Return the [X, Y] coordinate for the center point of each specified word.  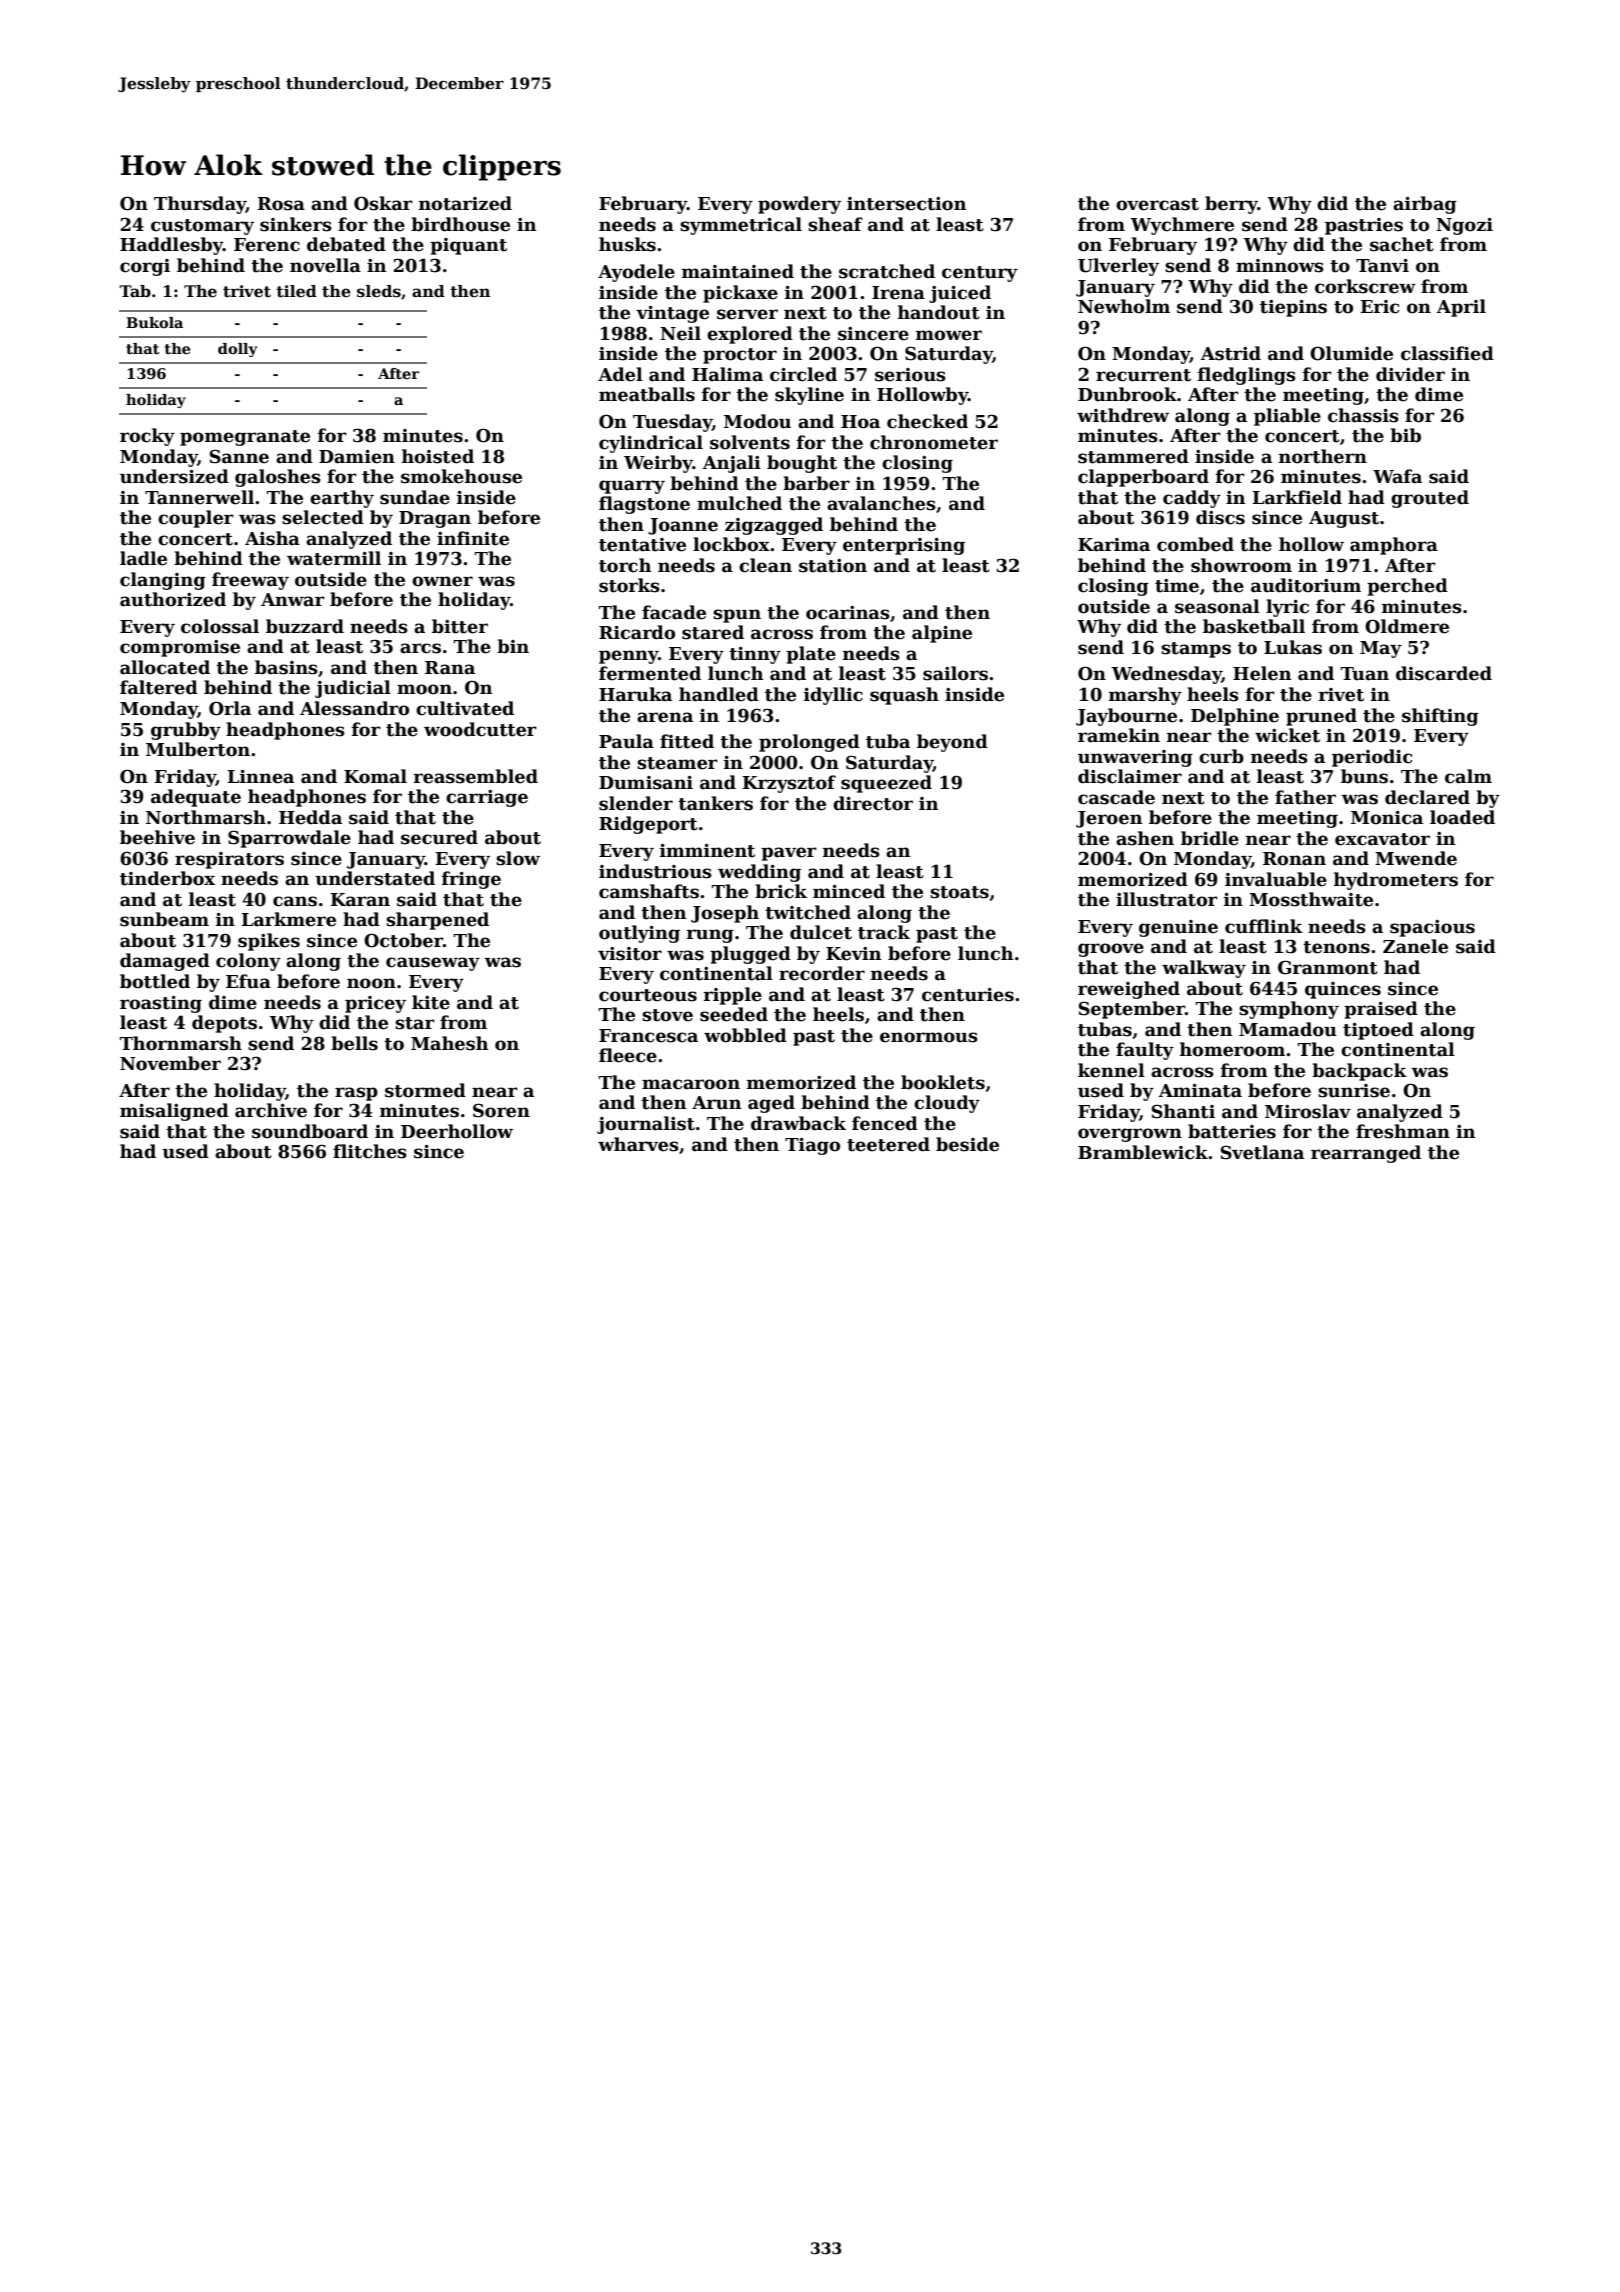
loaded [1462, 817]
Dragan [435, 519]
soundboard [310, 1131]
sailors [955, 673]
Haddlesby [171, 246]
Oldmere [1407, 626]
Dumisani [646, 783]
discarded [1444, 673]
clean [765, 565]
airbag [1425, 205]
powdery [799, 205]
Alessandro [354, 708]
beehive [157, 837]
